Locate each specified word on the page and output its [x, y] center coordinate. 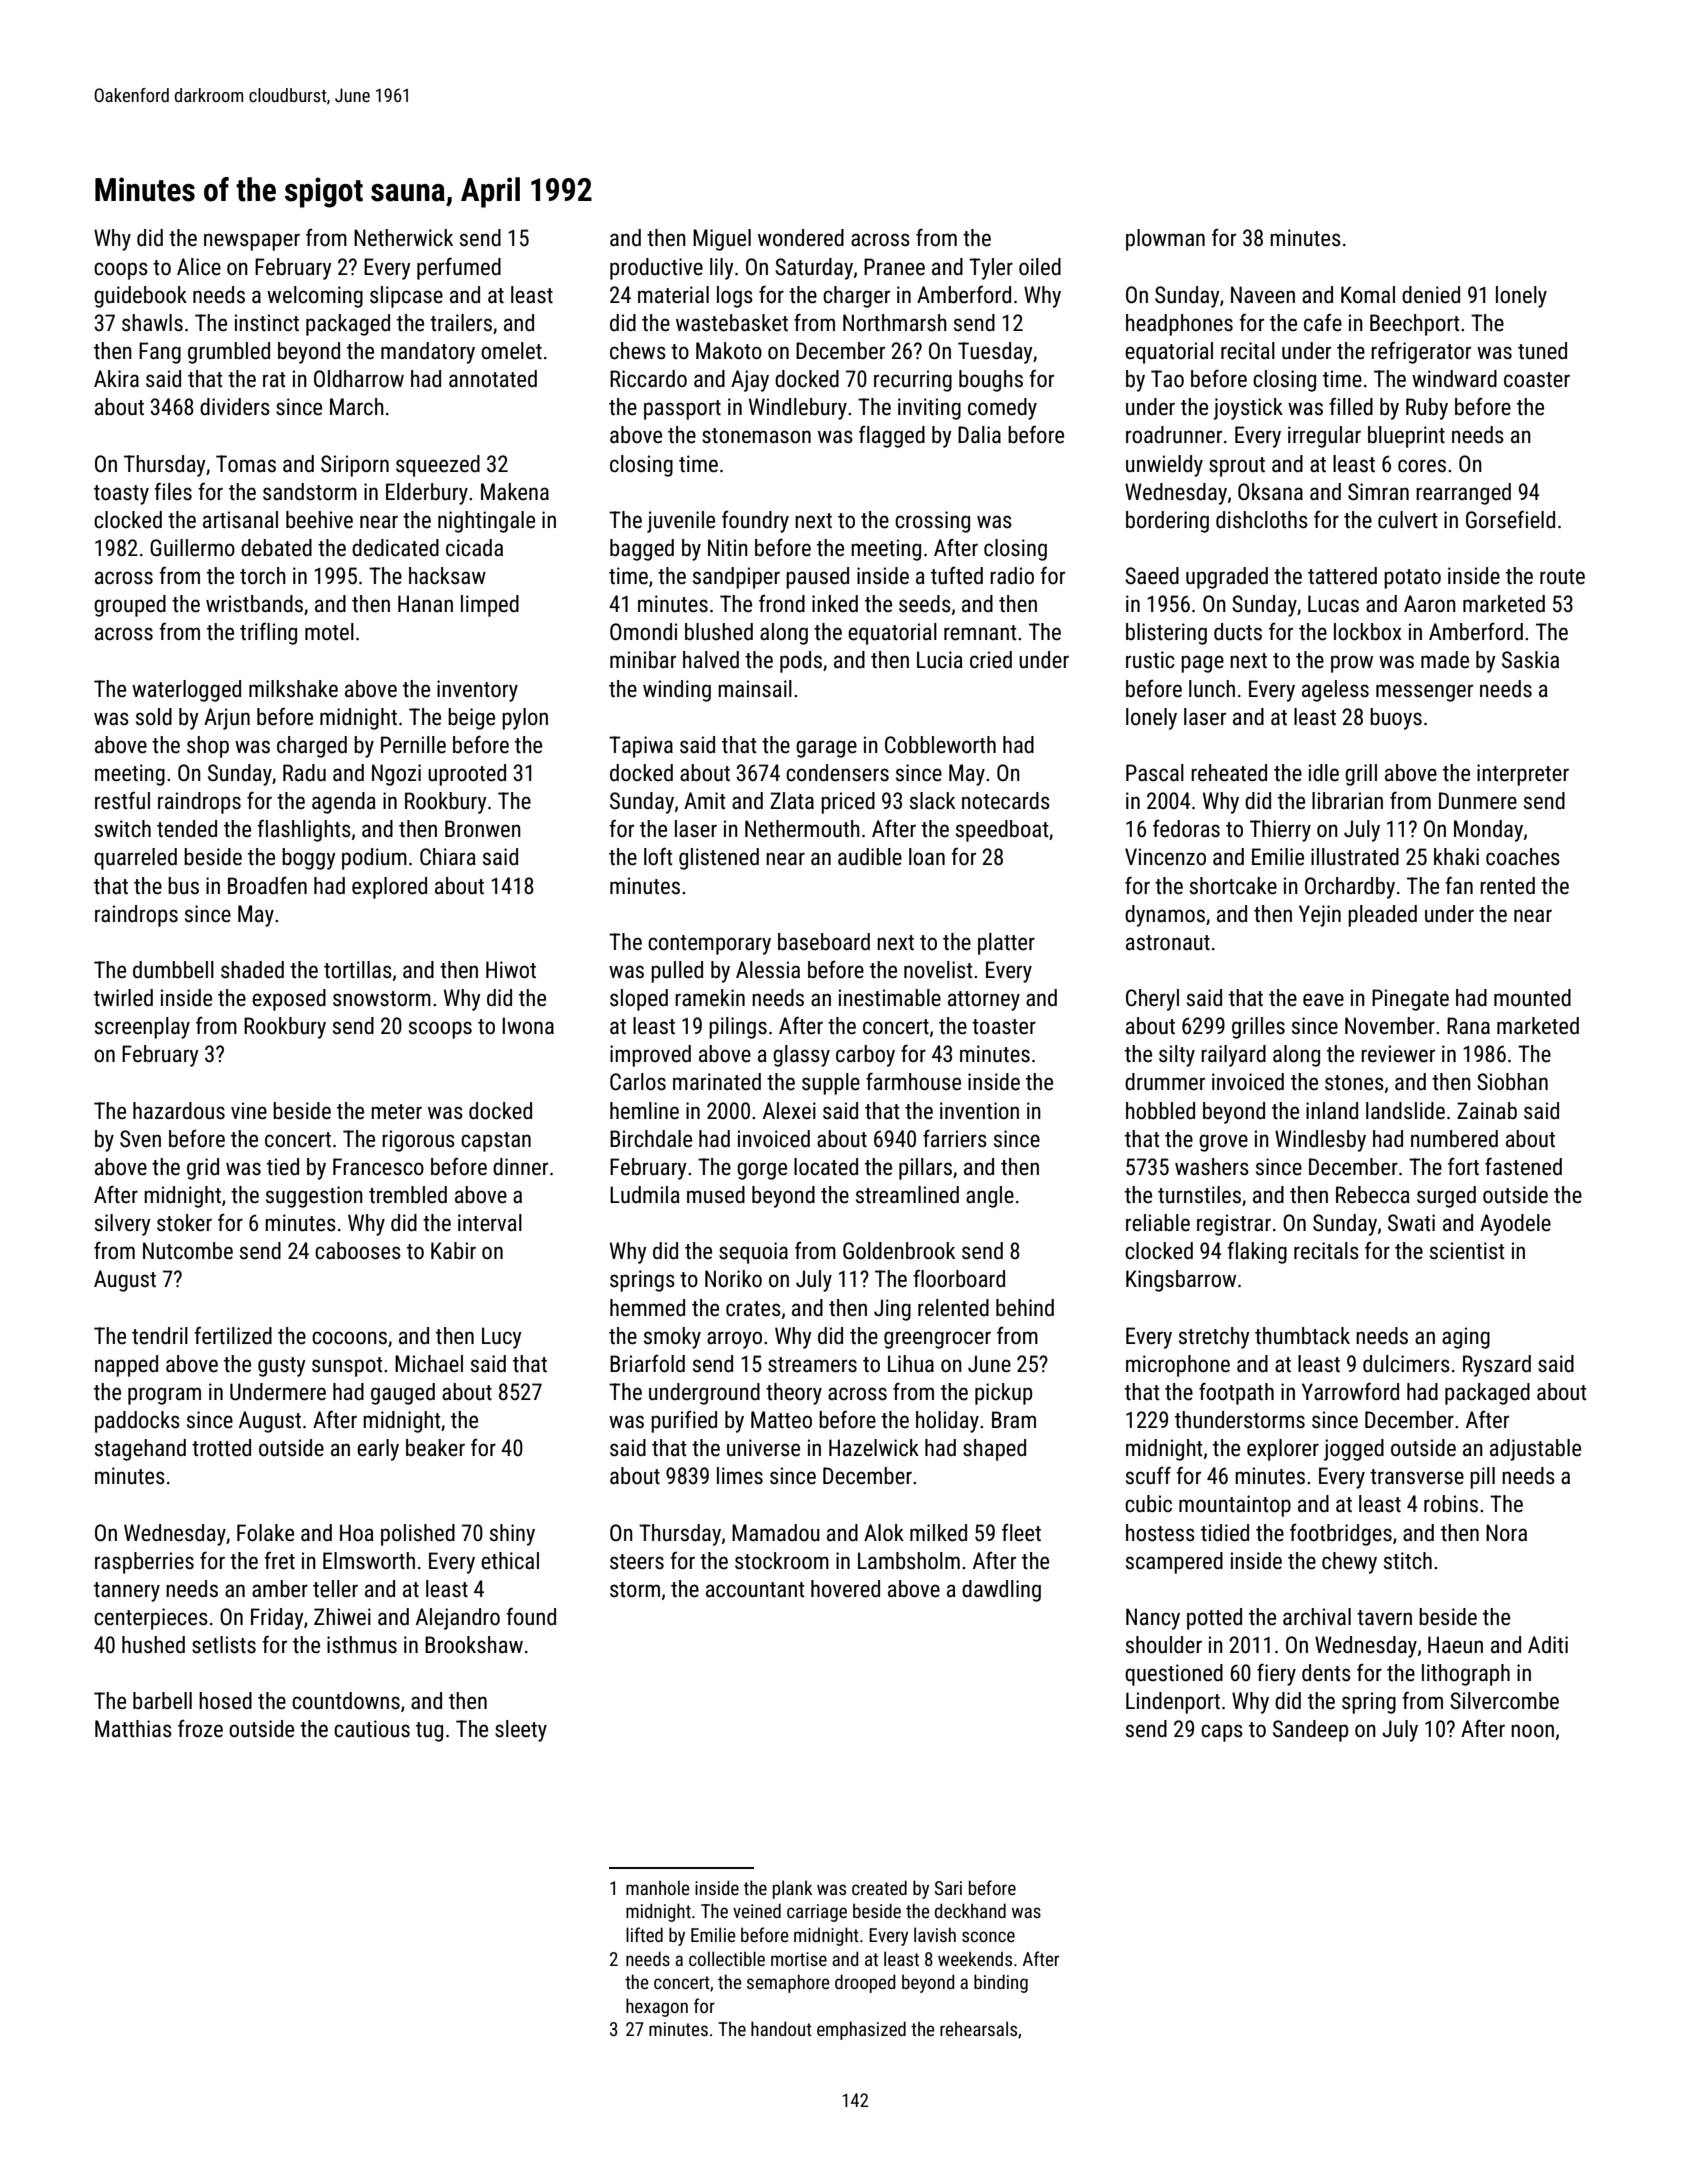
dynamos [1165, 916]
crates [753, 1309]
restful [122, 800]
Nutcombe [188, 1251]
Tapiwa [641, 747]
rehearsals [978, 2028]
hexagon [657, 2007]
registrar [1234, 1225]
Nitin [728, 548]
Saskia [1530, 660]
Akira [116, 379]
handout [781, 2028]
